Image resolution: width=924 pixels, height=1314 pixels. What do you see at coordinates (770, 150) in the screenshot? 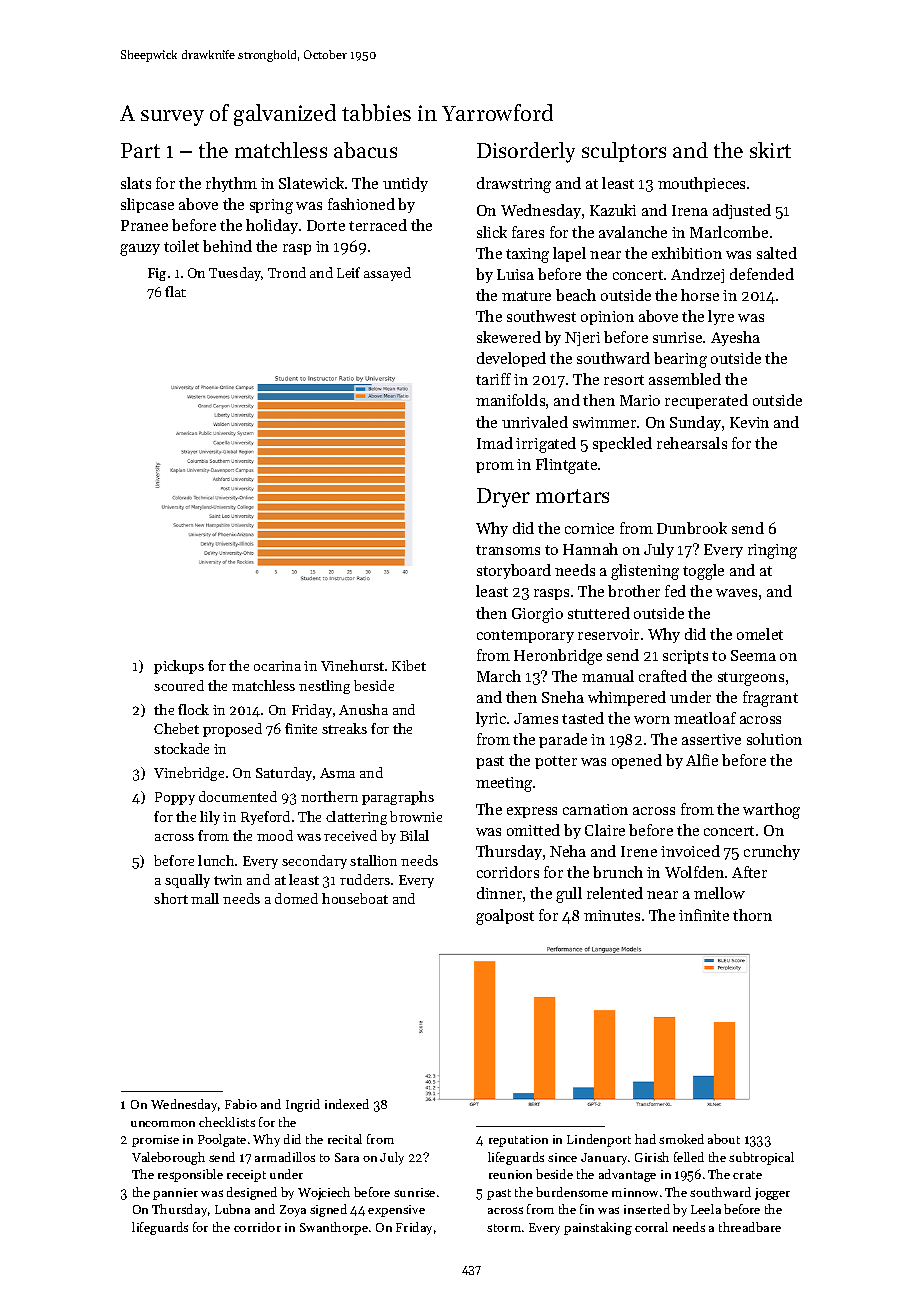
I see `skirt` at bounding box center [770, 150].
